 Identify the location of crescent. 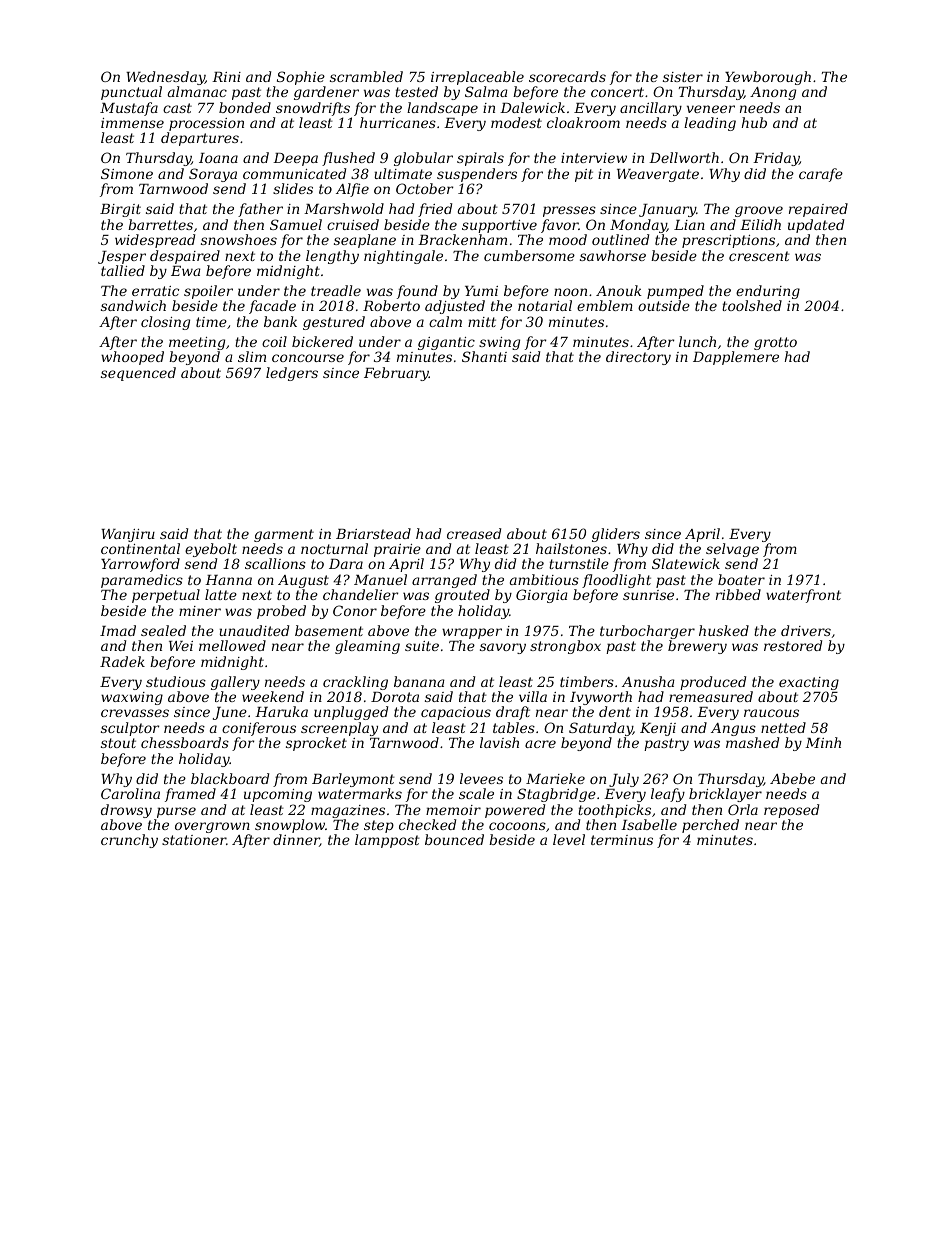
(759, 256).
